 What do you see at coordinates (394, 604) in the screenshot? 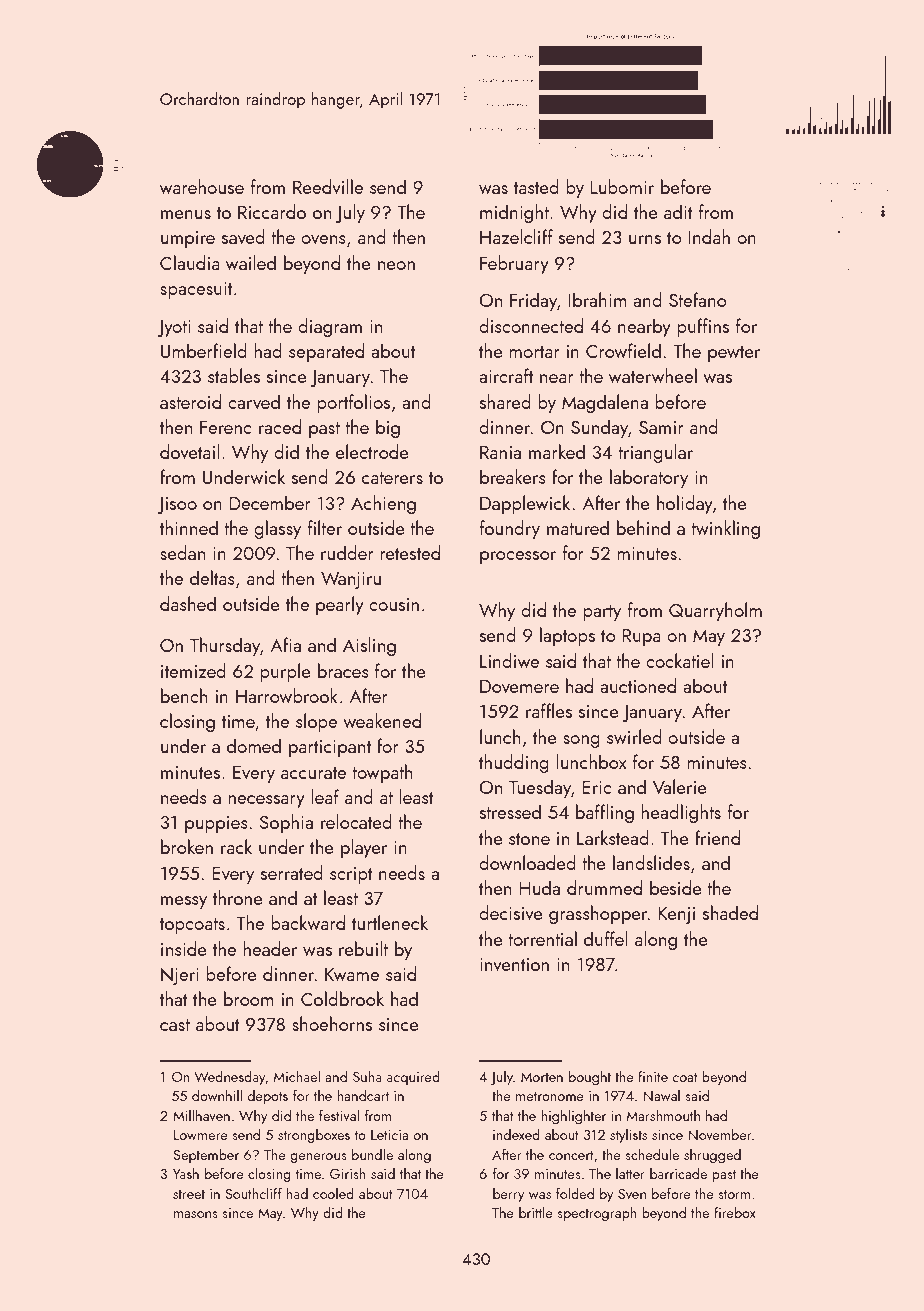
I see `cousin` at bounding box center [394, 604].
